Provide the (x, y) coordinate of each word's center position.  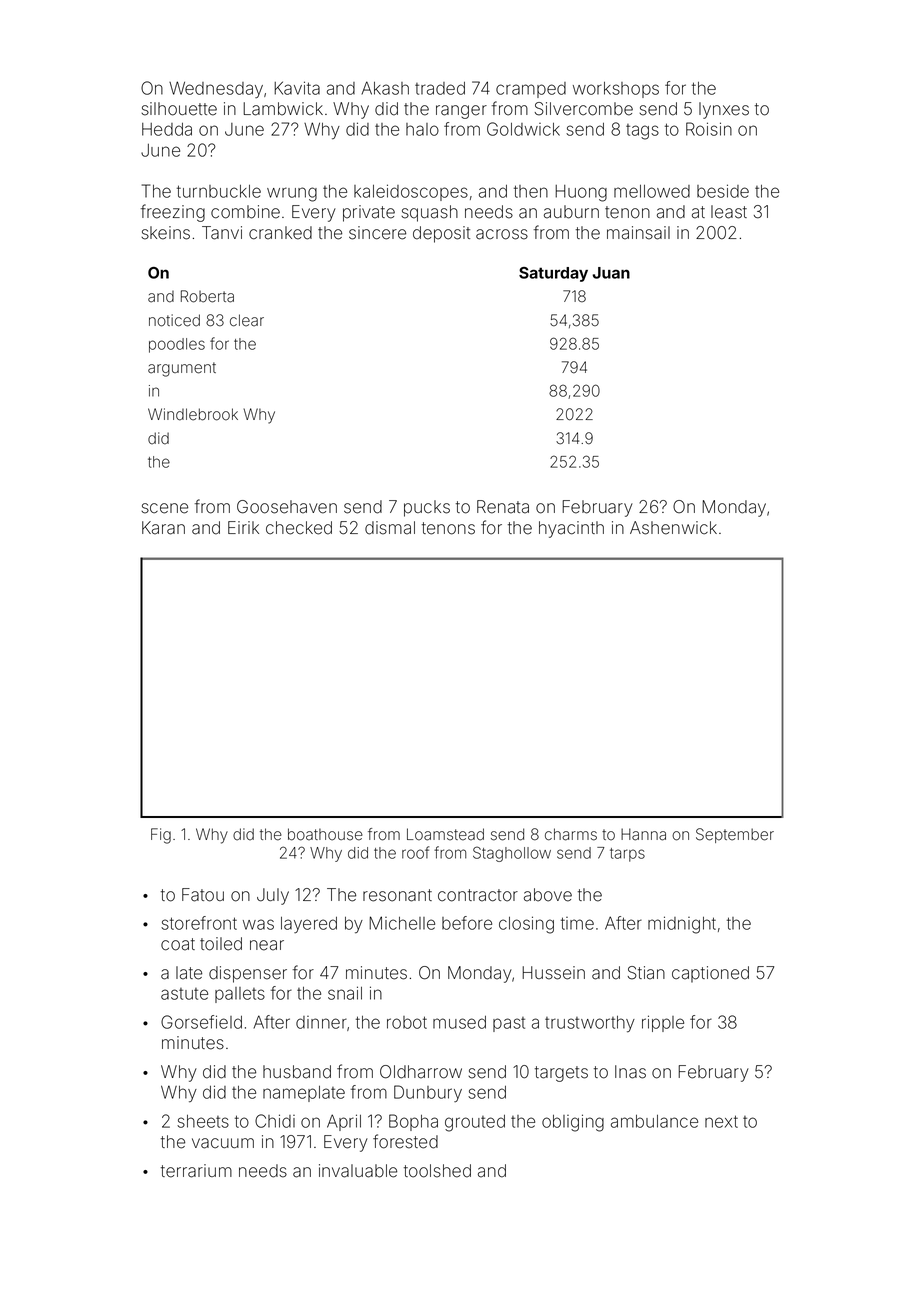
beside (723, 191)
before (467, 923)
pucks (427, 508)
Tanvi (222, 233)
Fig (161, 836)
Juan (611, 273)
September (735, 835)
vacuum (223, 1143)
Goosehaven (287, 507)
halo (422, 129)
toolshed (437, 1171)
